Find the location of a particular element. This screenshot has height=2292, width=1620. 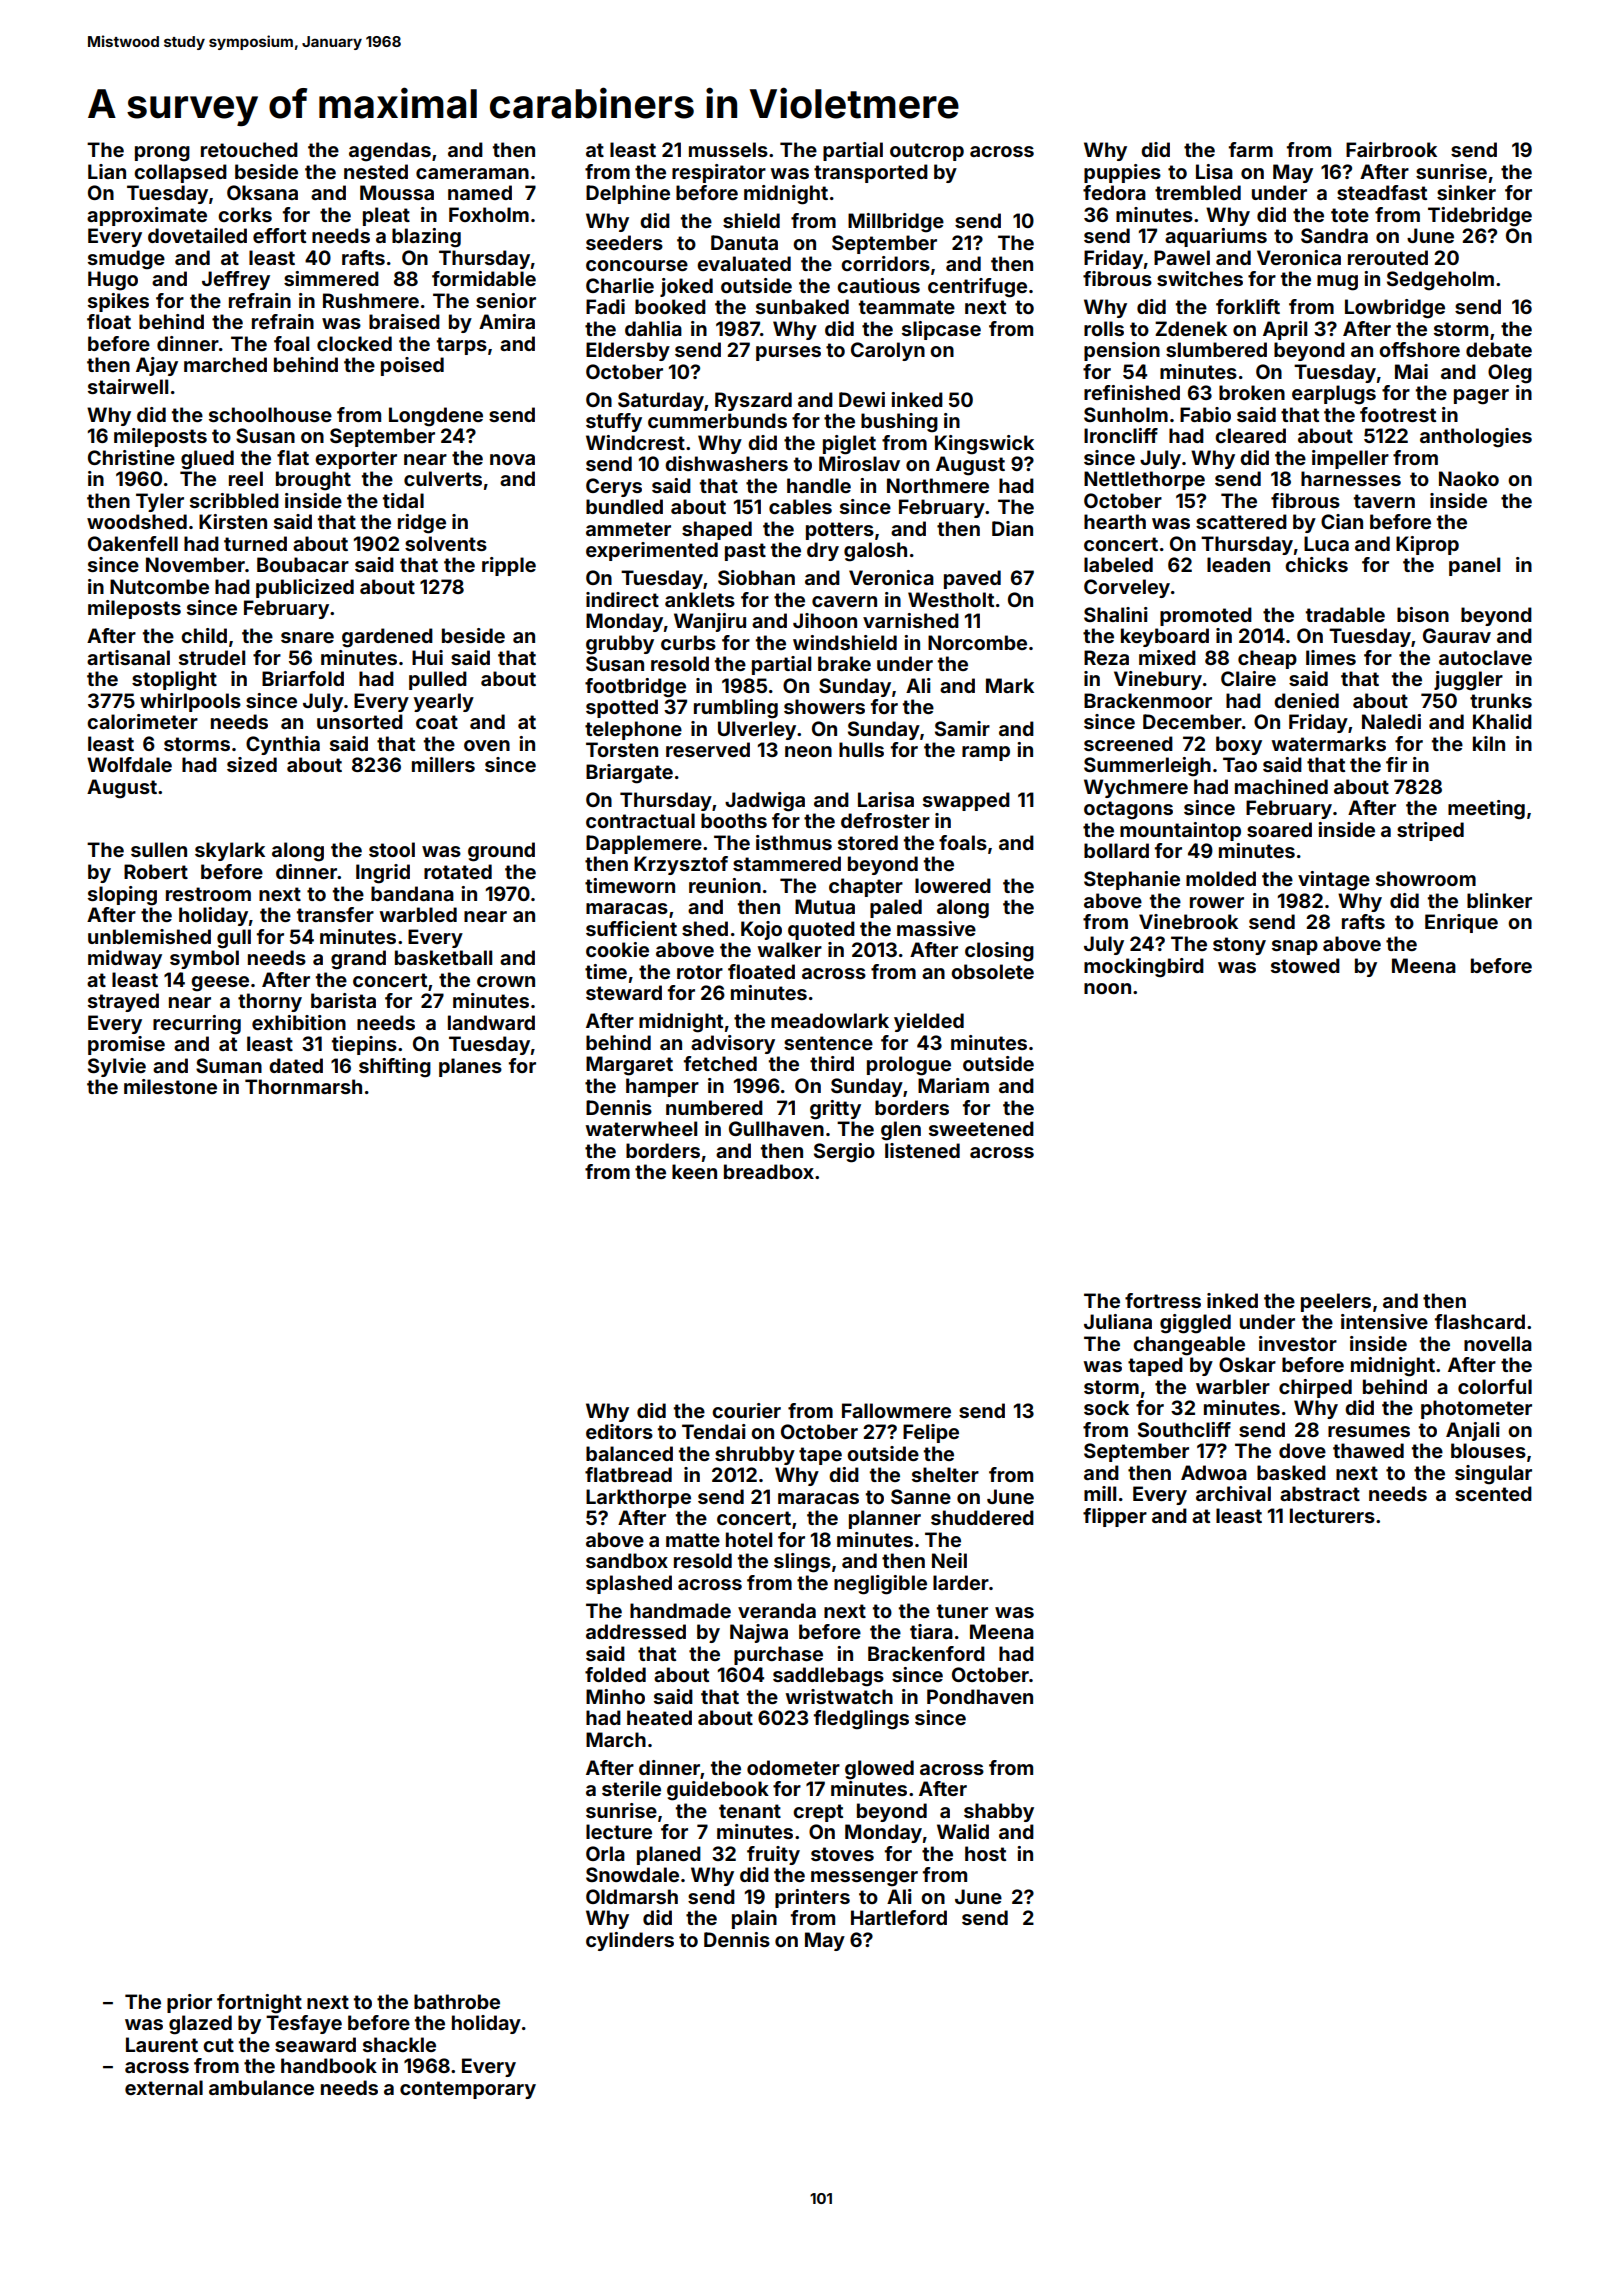

flashcard is located at coordinates (1480, 1321).
